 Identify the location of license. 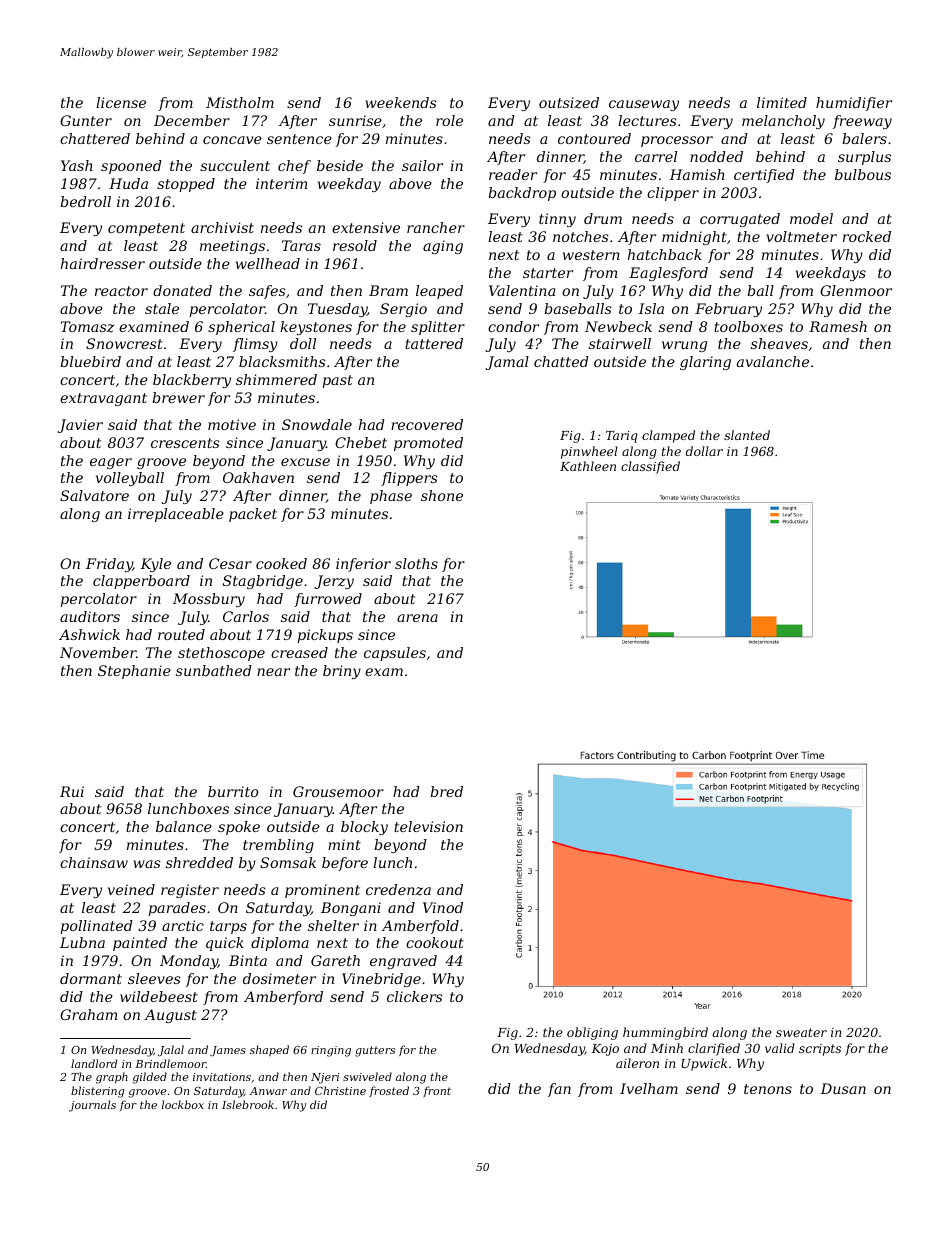
(121, 102).
